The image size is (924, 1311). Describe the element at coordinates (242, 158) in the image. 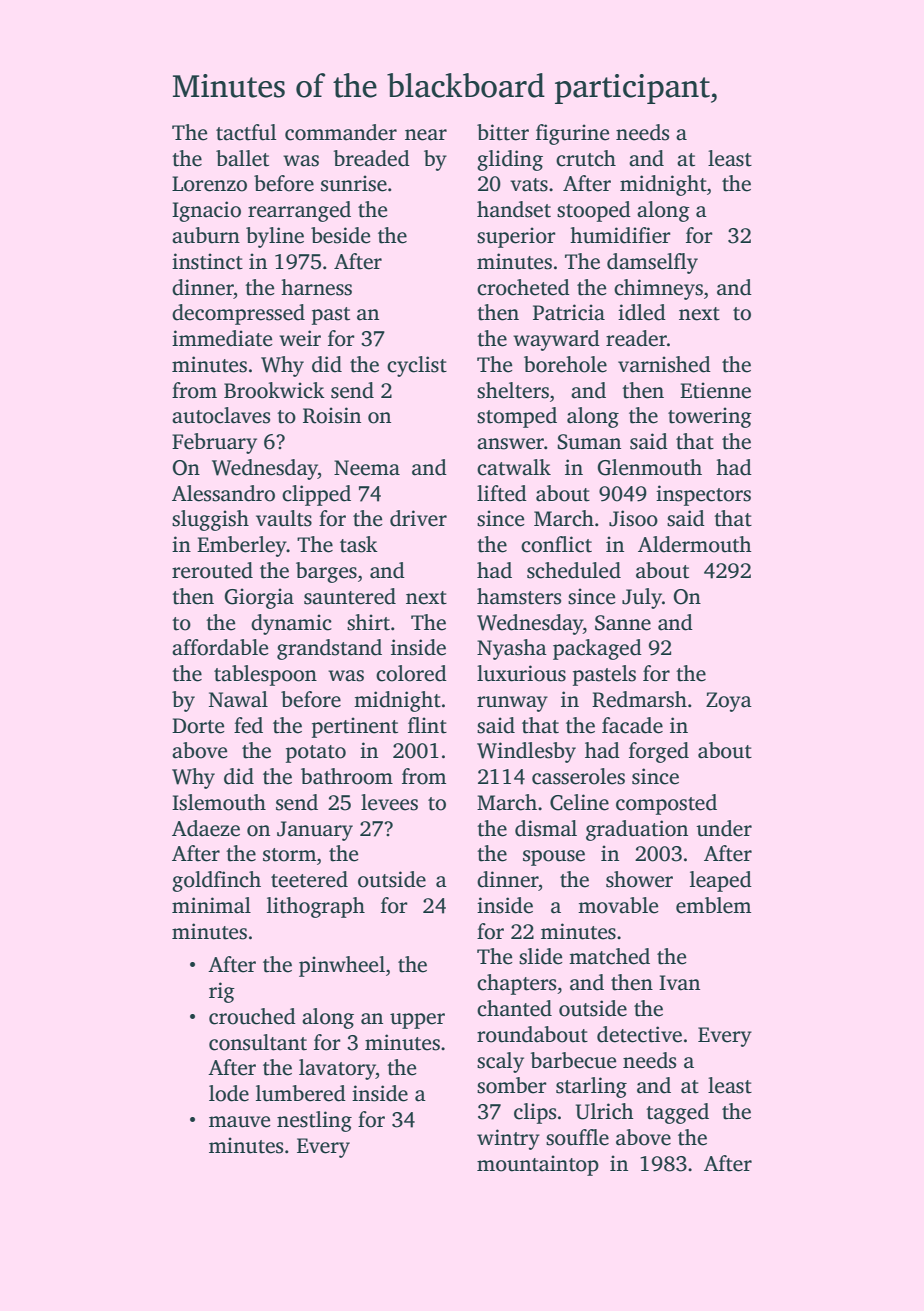

I see `ballet` at that location.
